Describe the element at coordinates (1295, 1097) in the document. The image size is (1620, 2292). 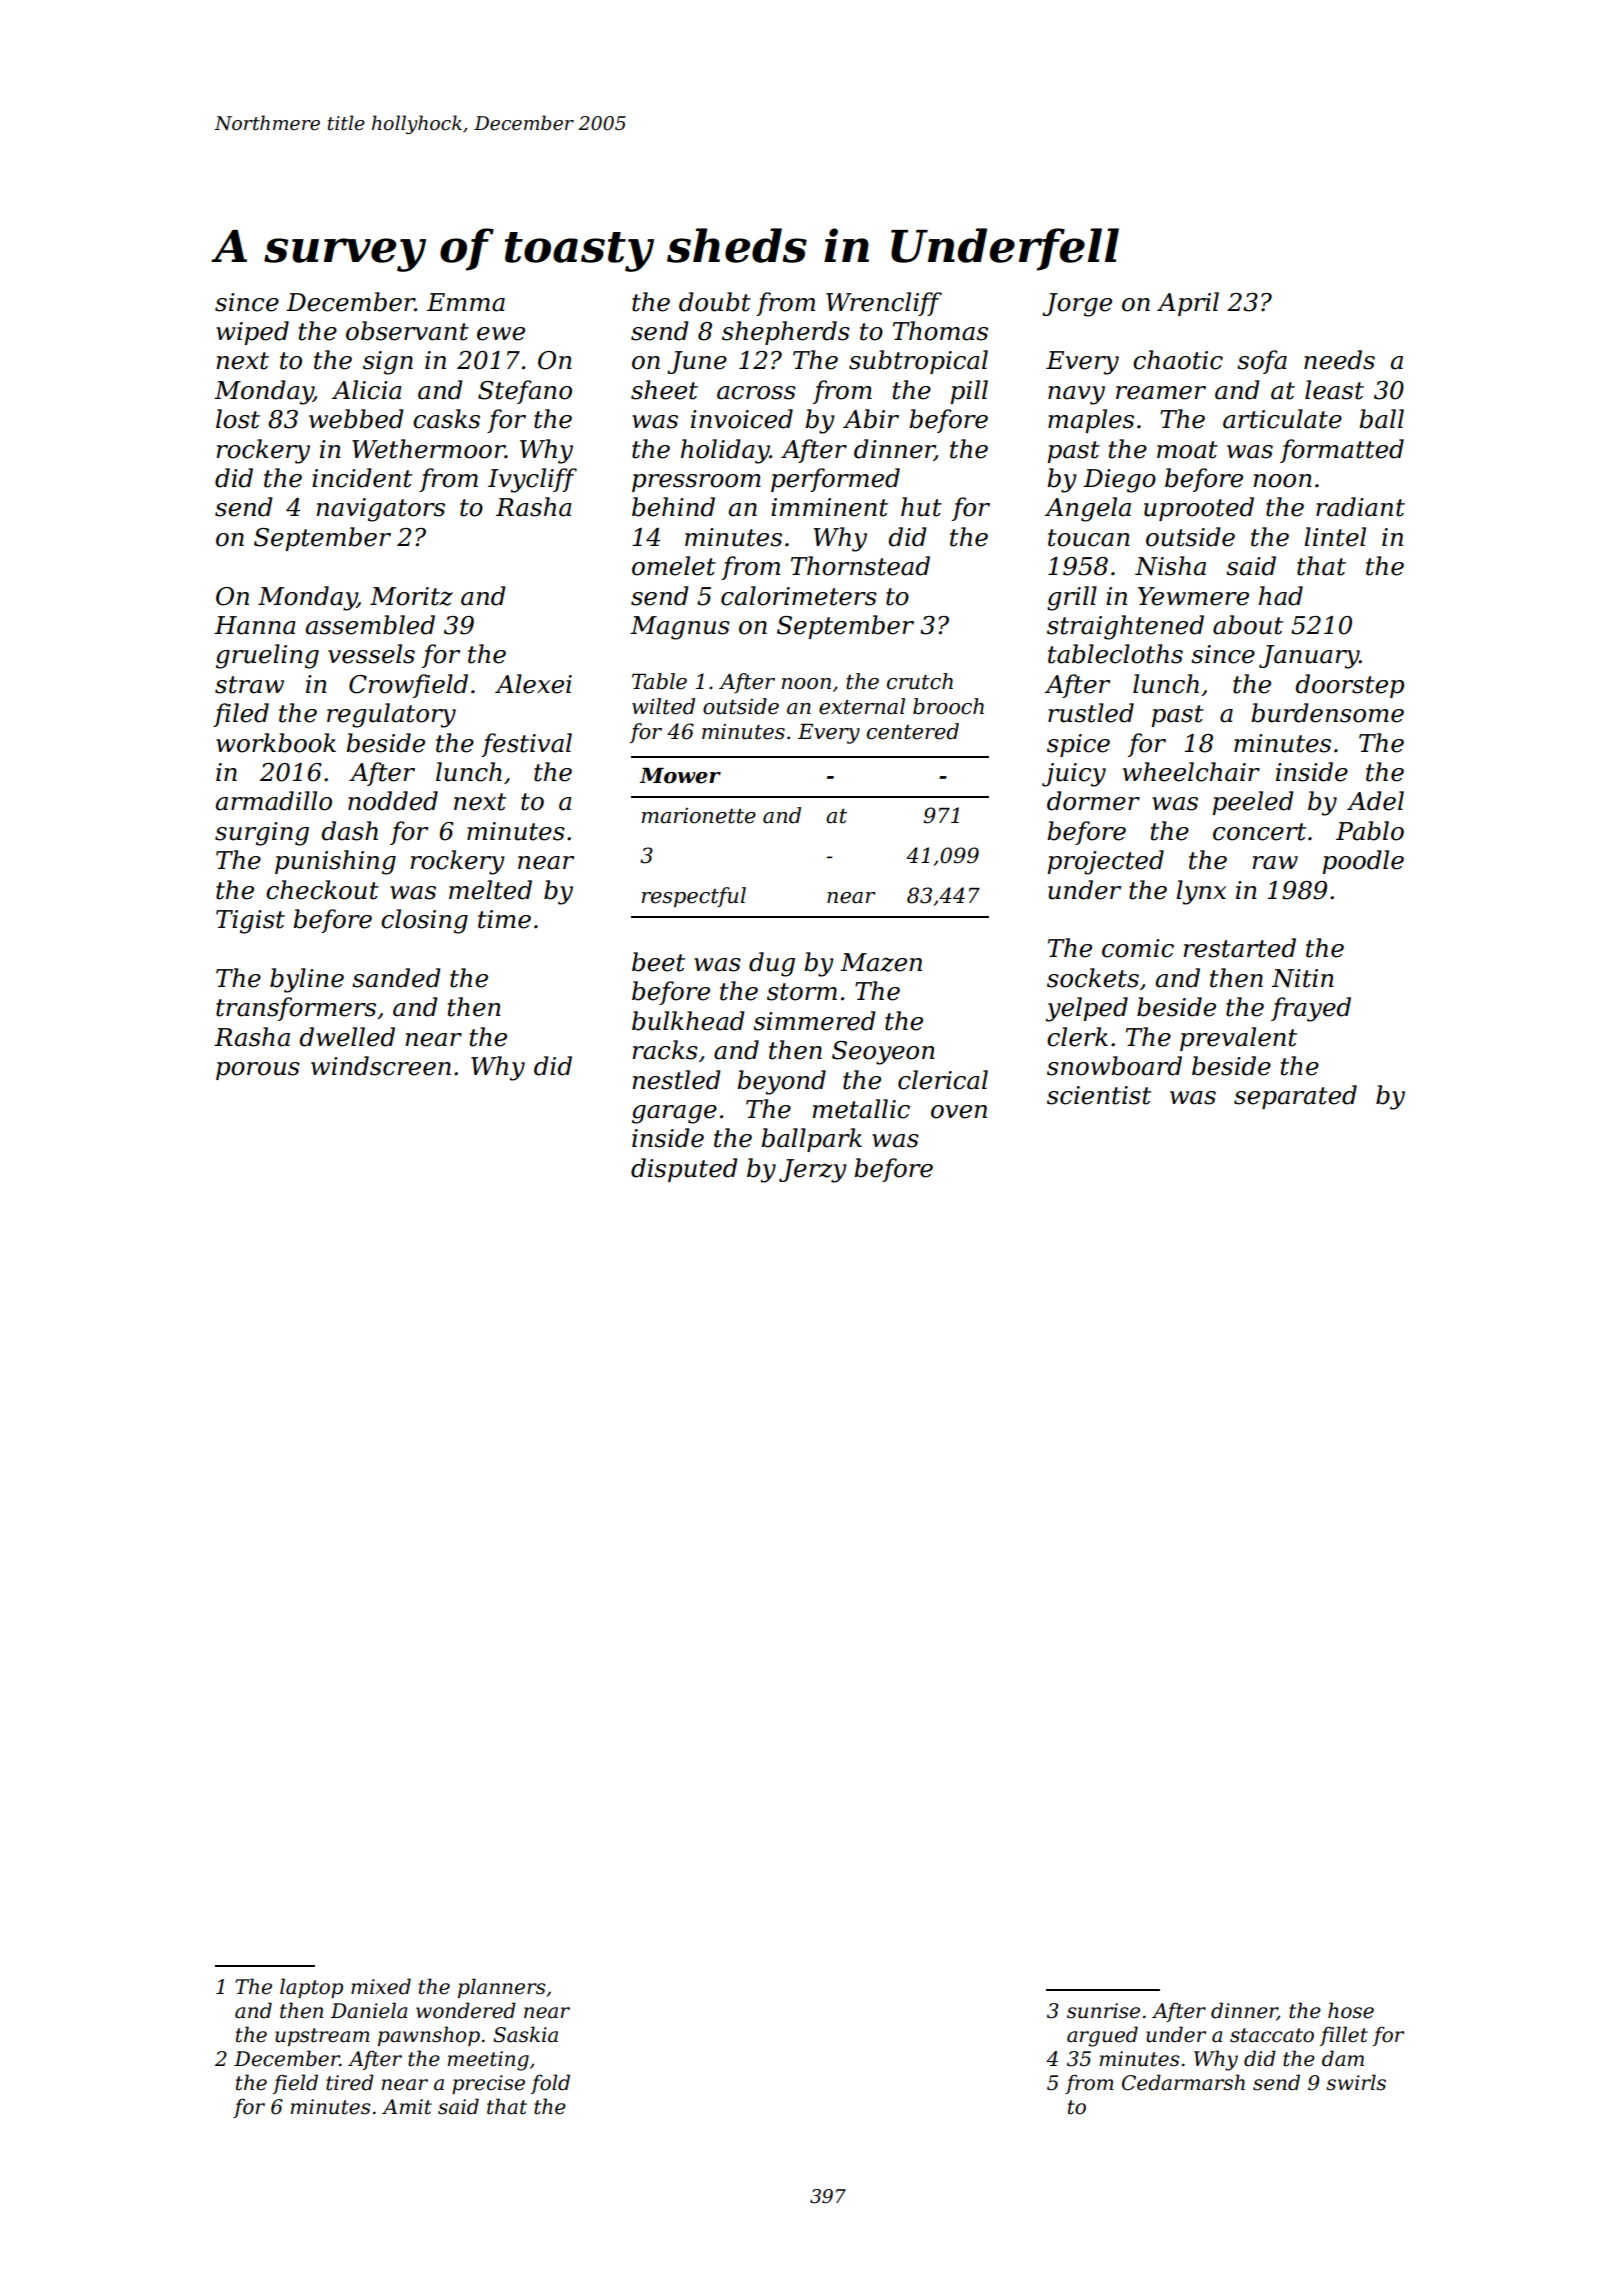
I see `separated` at that location.
